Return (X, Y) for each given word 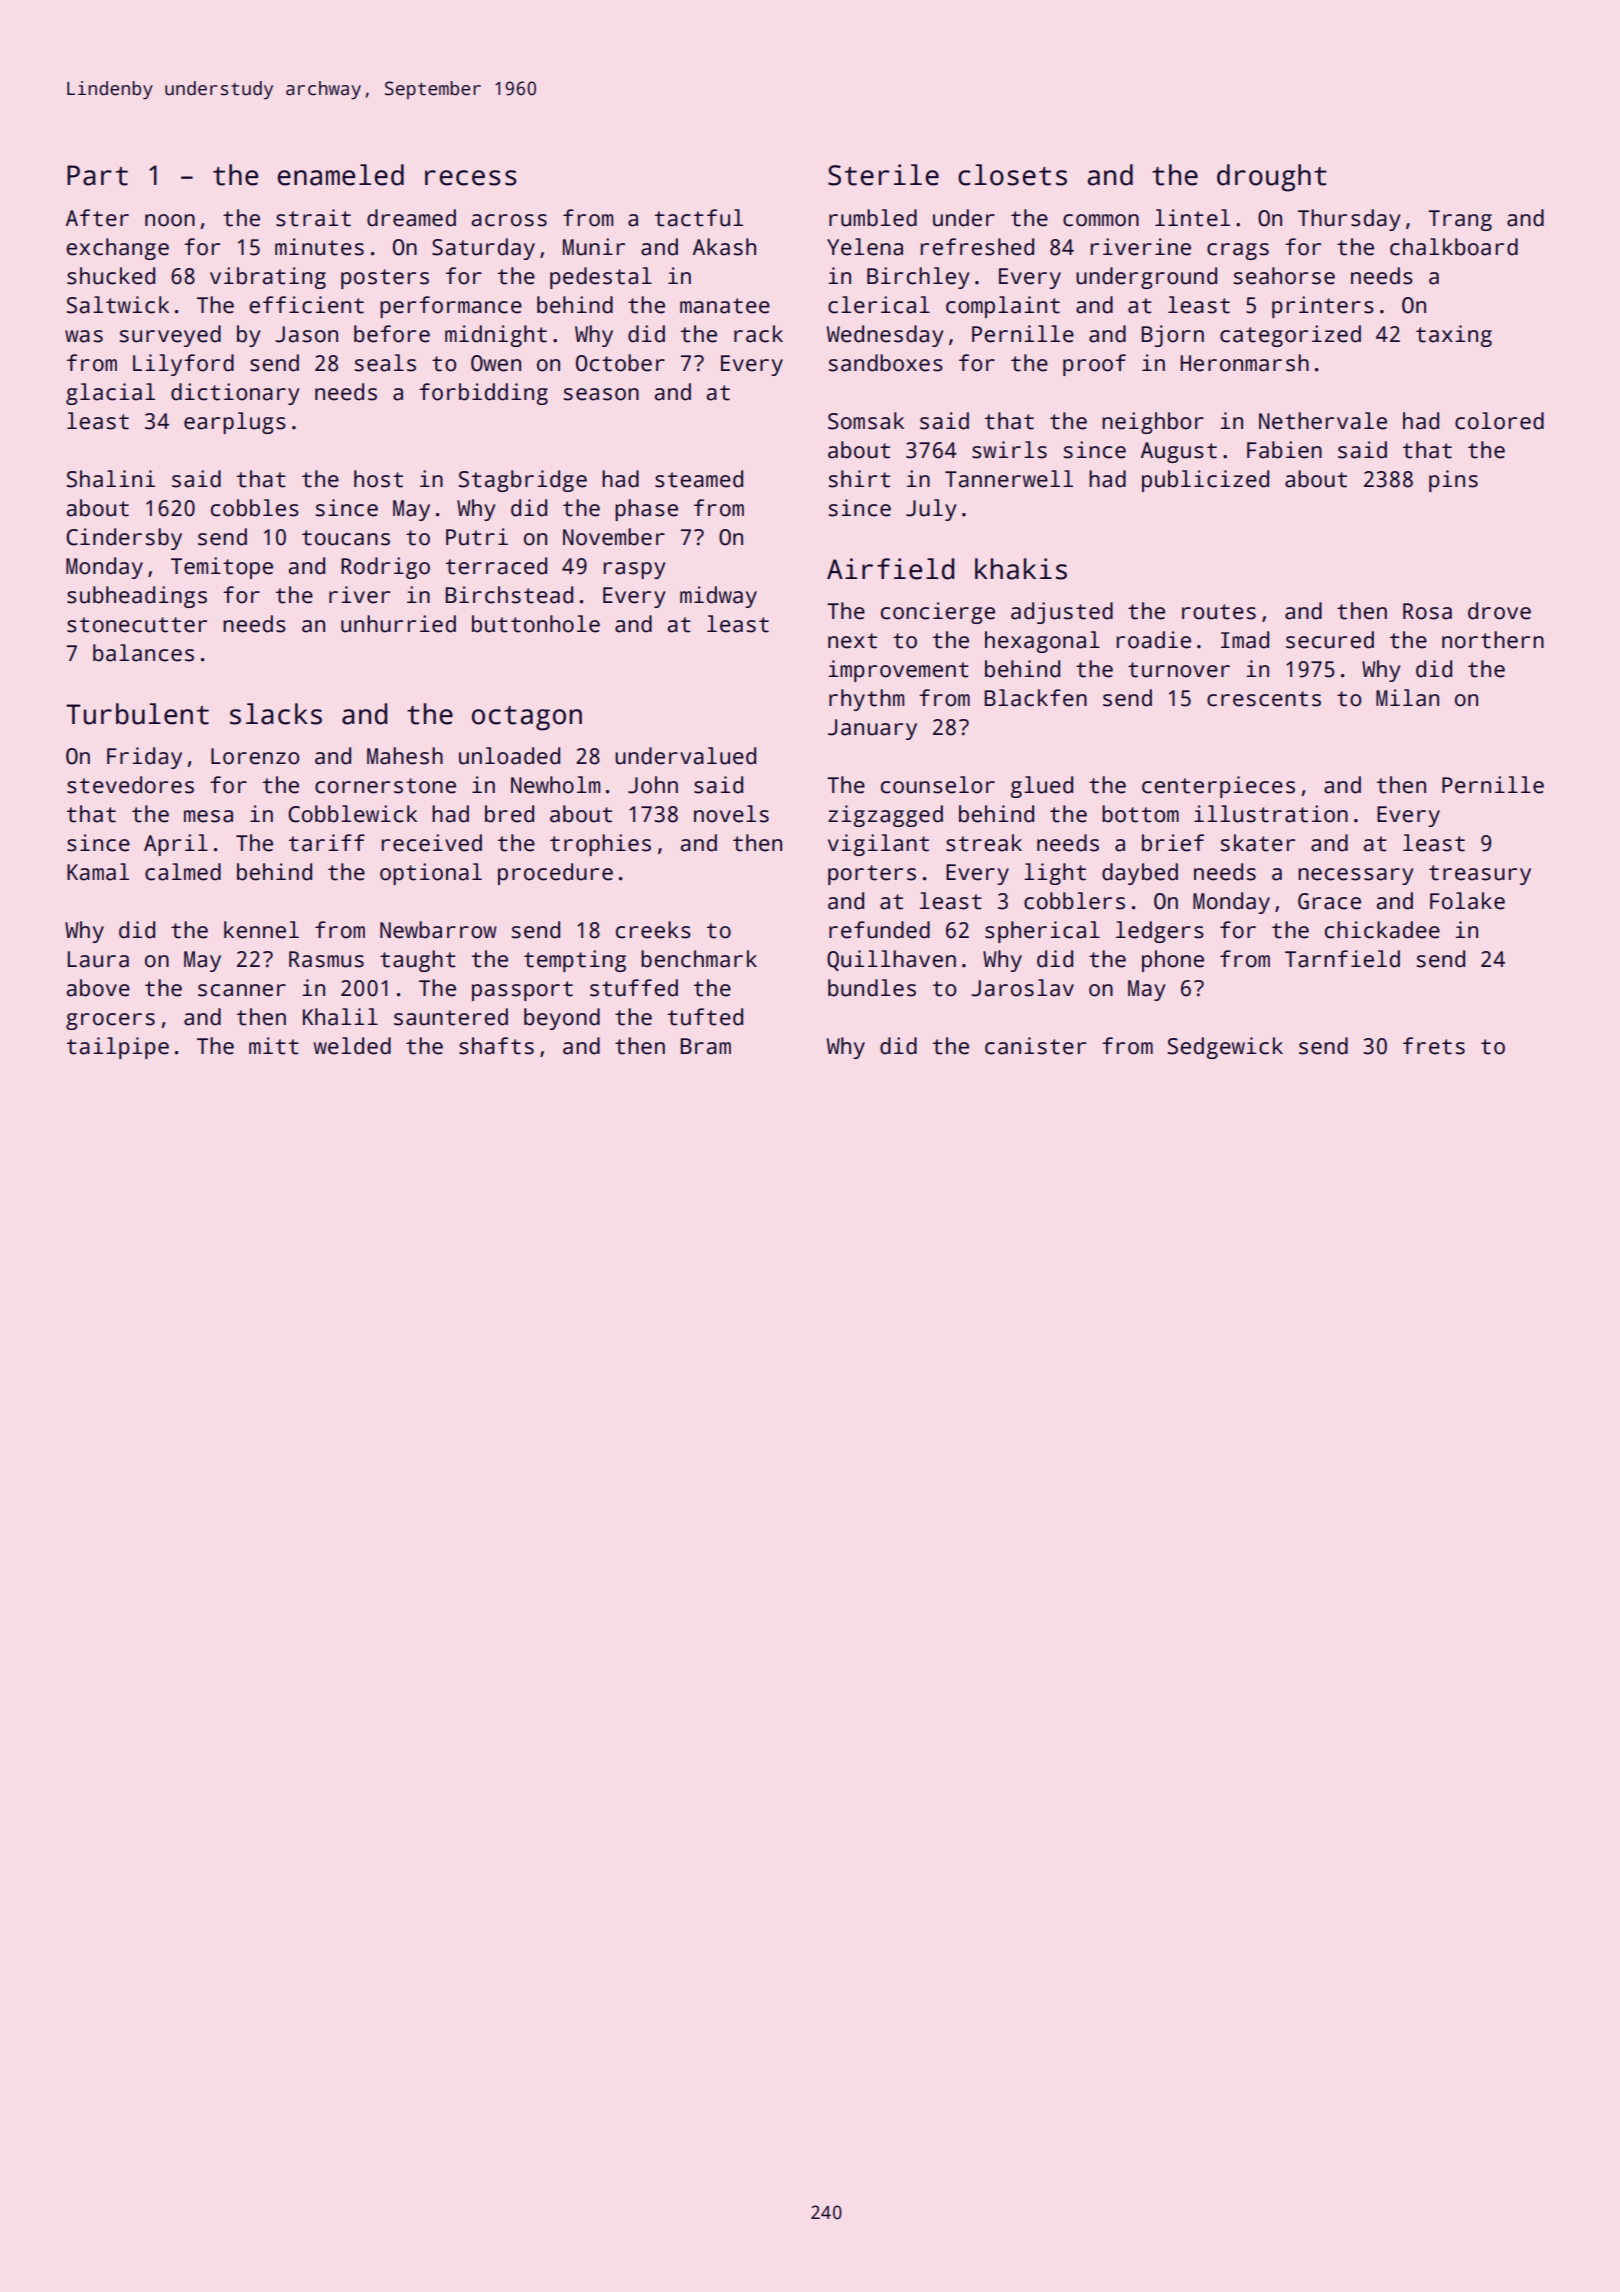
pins (1453, 481)
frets (1434, 1046)
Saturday (483, 249)
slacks (276, 714)
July (931, 510)
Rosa (1427, 611)
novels (731, 814)
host (378, 479)
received (432, 843)
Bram (705, 1046)
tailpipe (118, 1048)
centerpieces (1218, 787)
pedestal (601, 278)
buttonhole (536, 624)
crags (1238, 251)
